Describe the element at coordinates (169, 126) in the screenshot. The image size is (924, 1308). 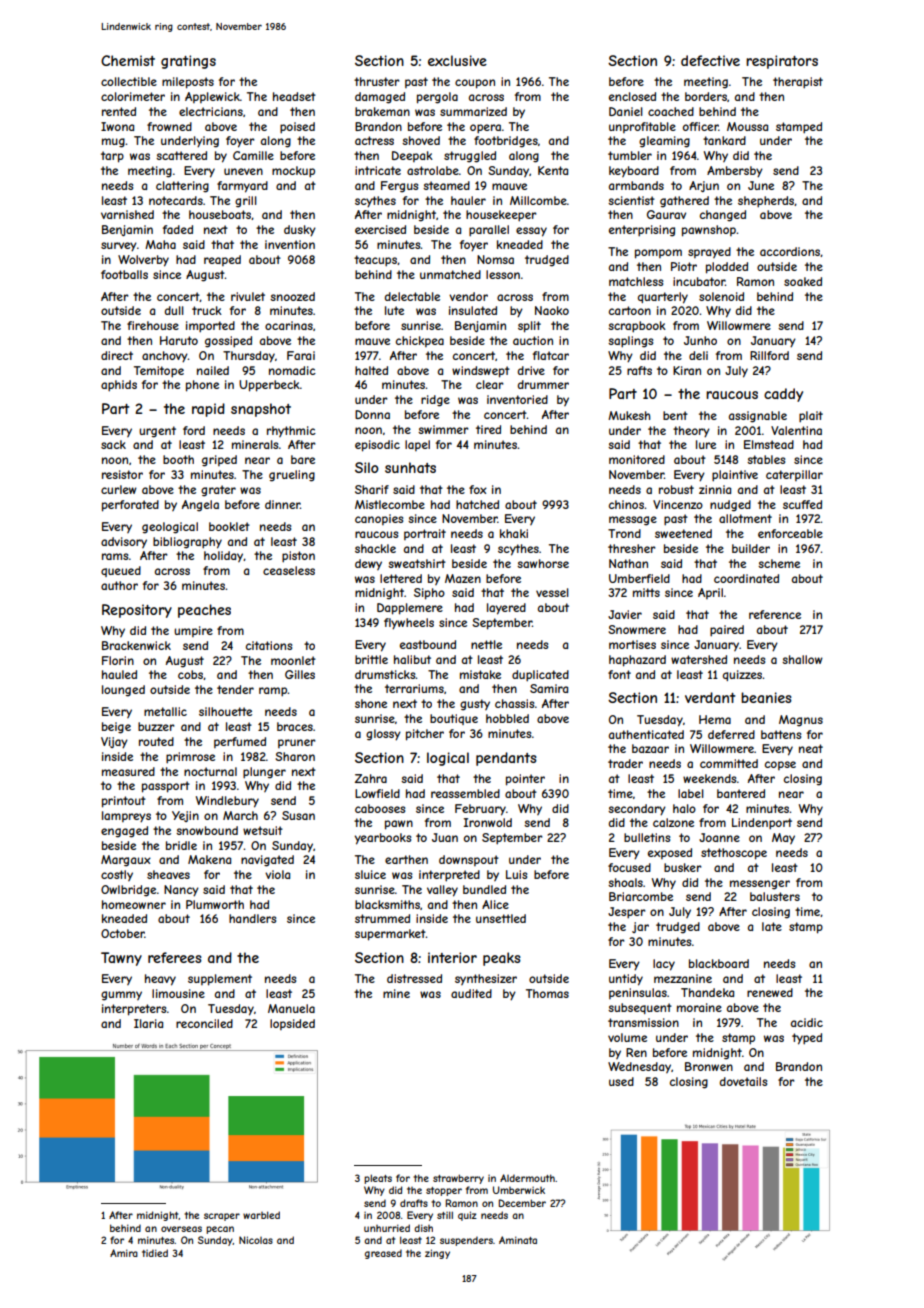
I see `frowned` at that location.
